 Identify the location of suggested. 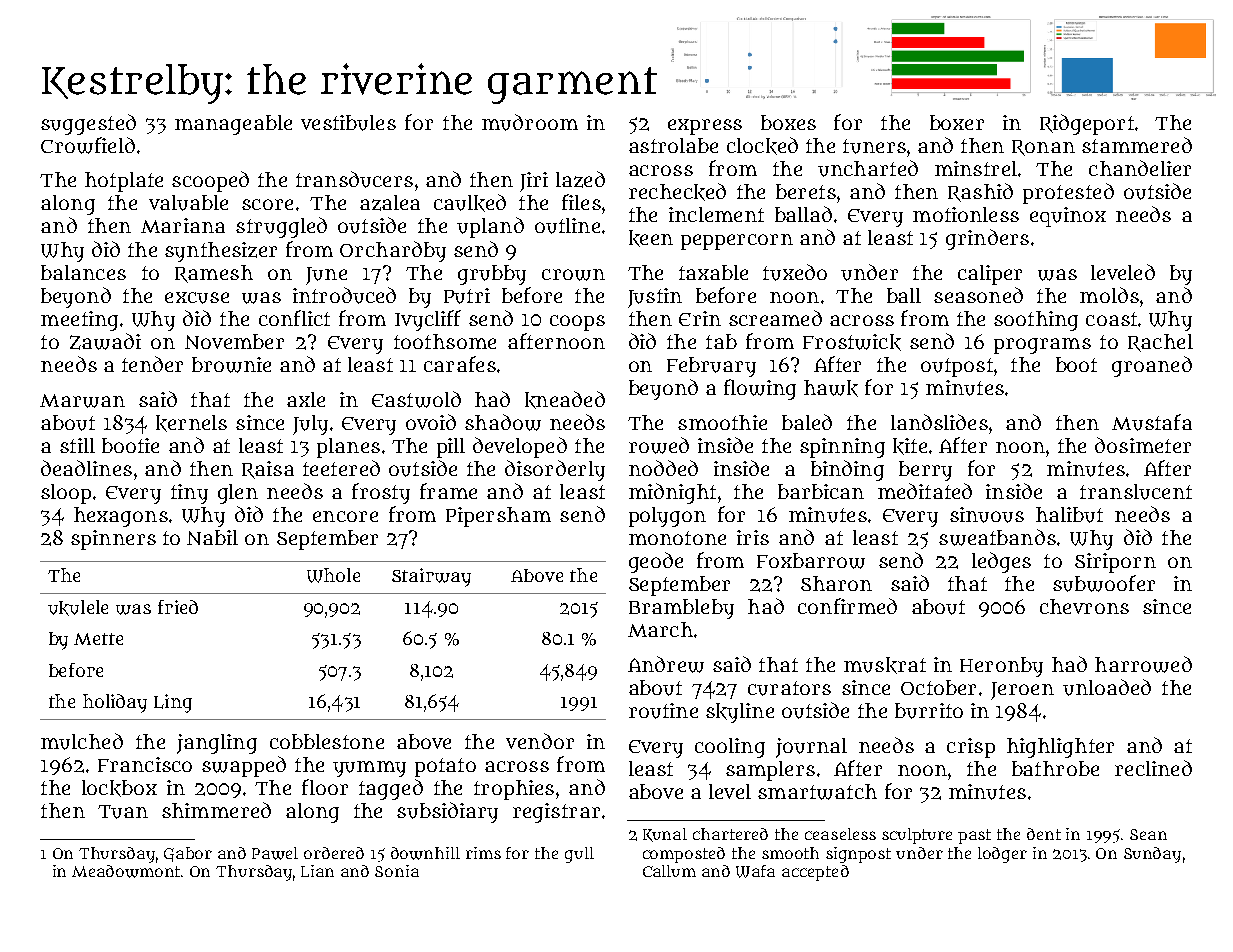
(88, 124).
